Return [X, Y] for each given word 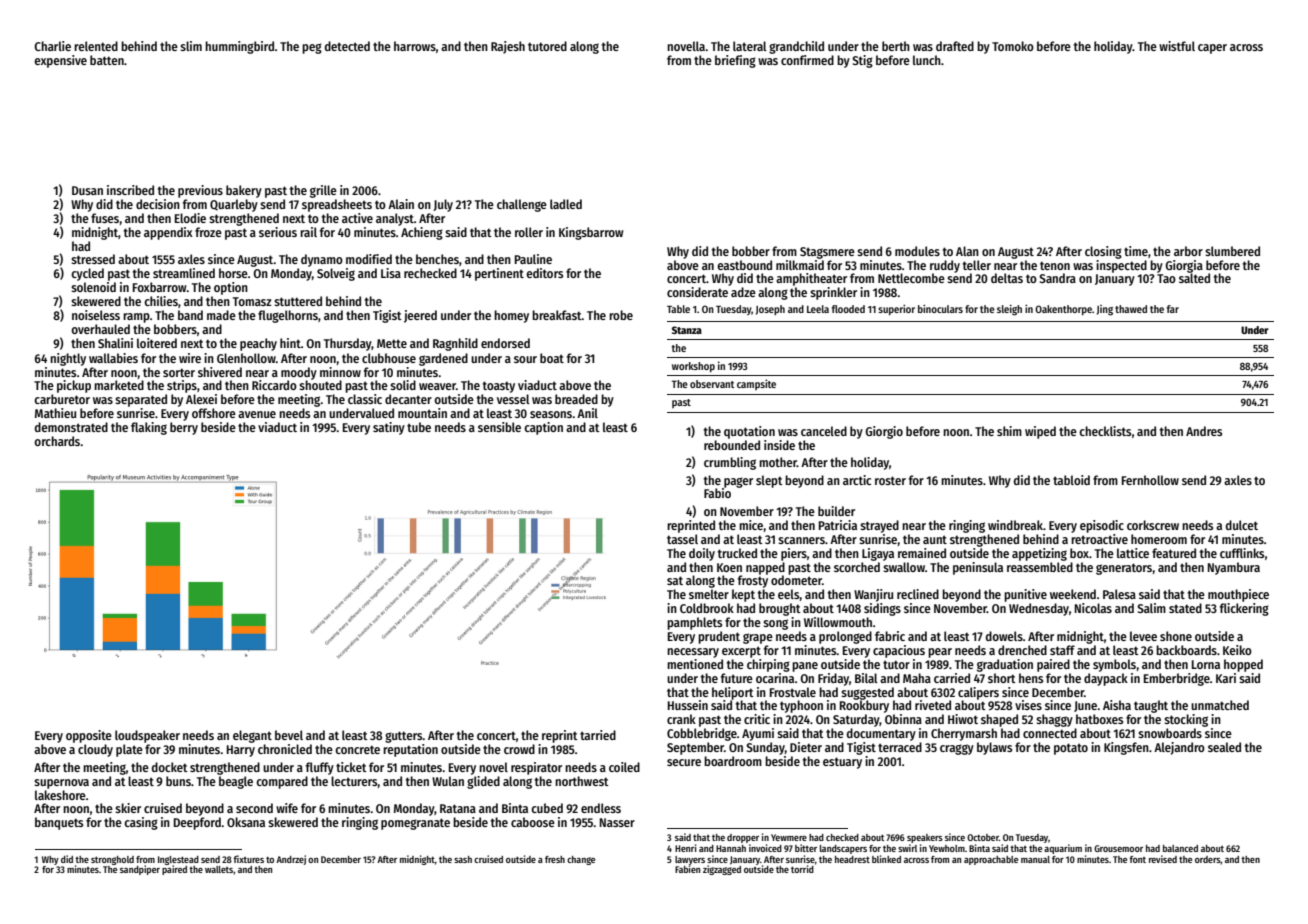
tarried [598, 735]
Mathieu [55, 413]
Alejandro [1179, 748]
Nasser [617, 822]
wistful [1177, 46]
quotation [749, 432]
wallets [219, 869]
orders [1208, 859]
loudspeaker [147, 736]
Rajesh [508, 47]
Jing [1105, 310]
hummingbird [239, 47]
